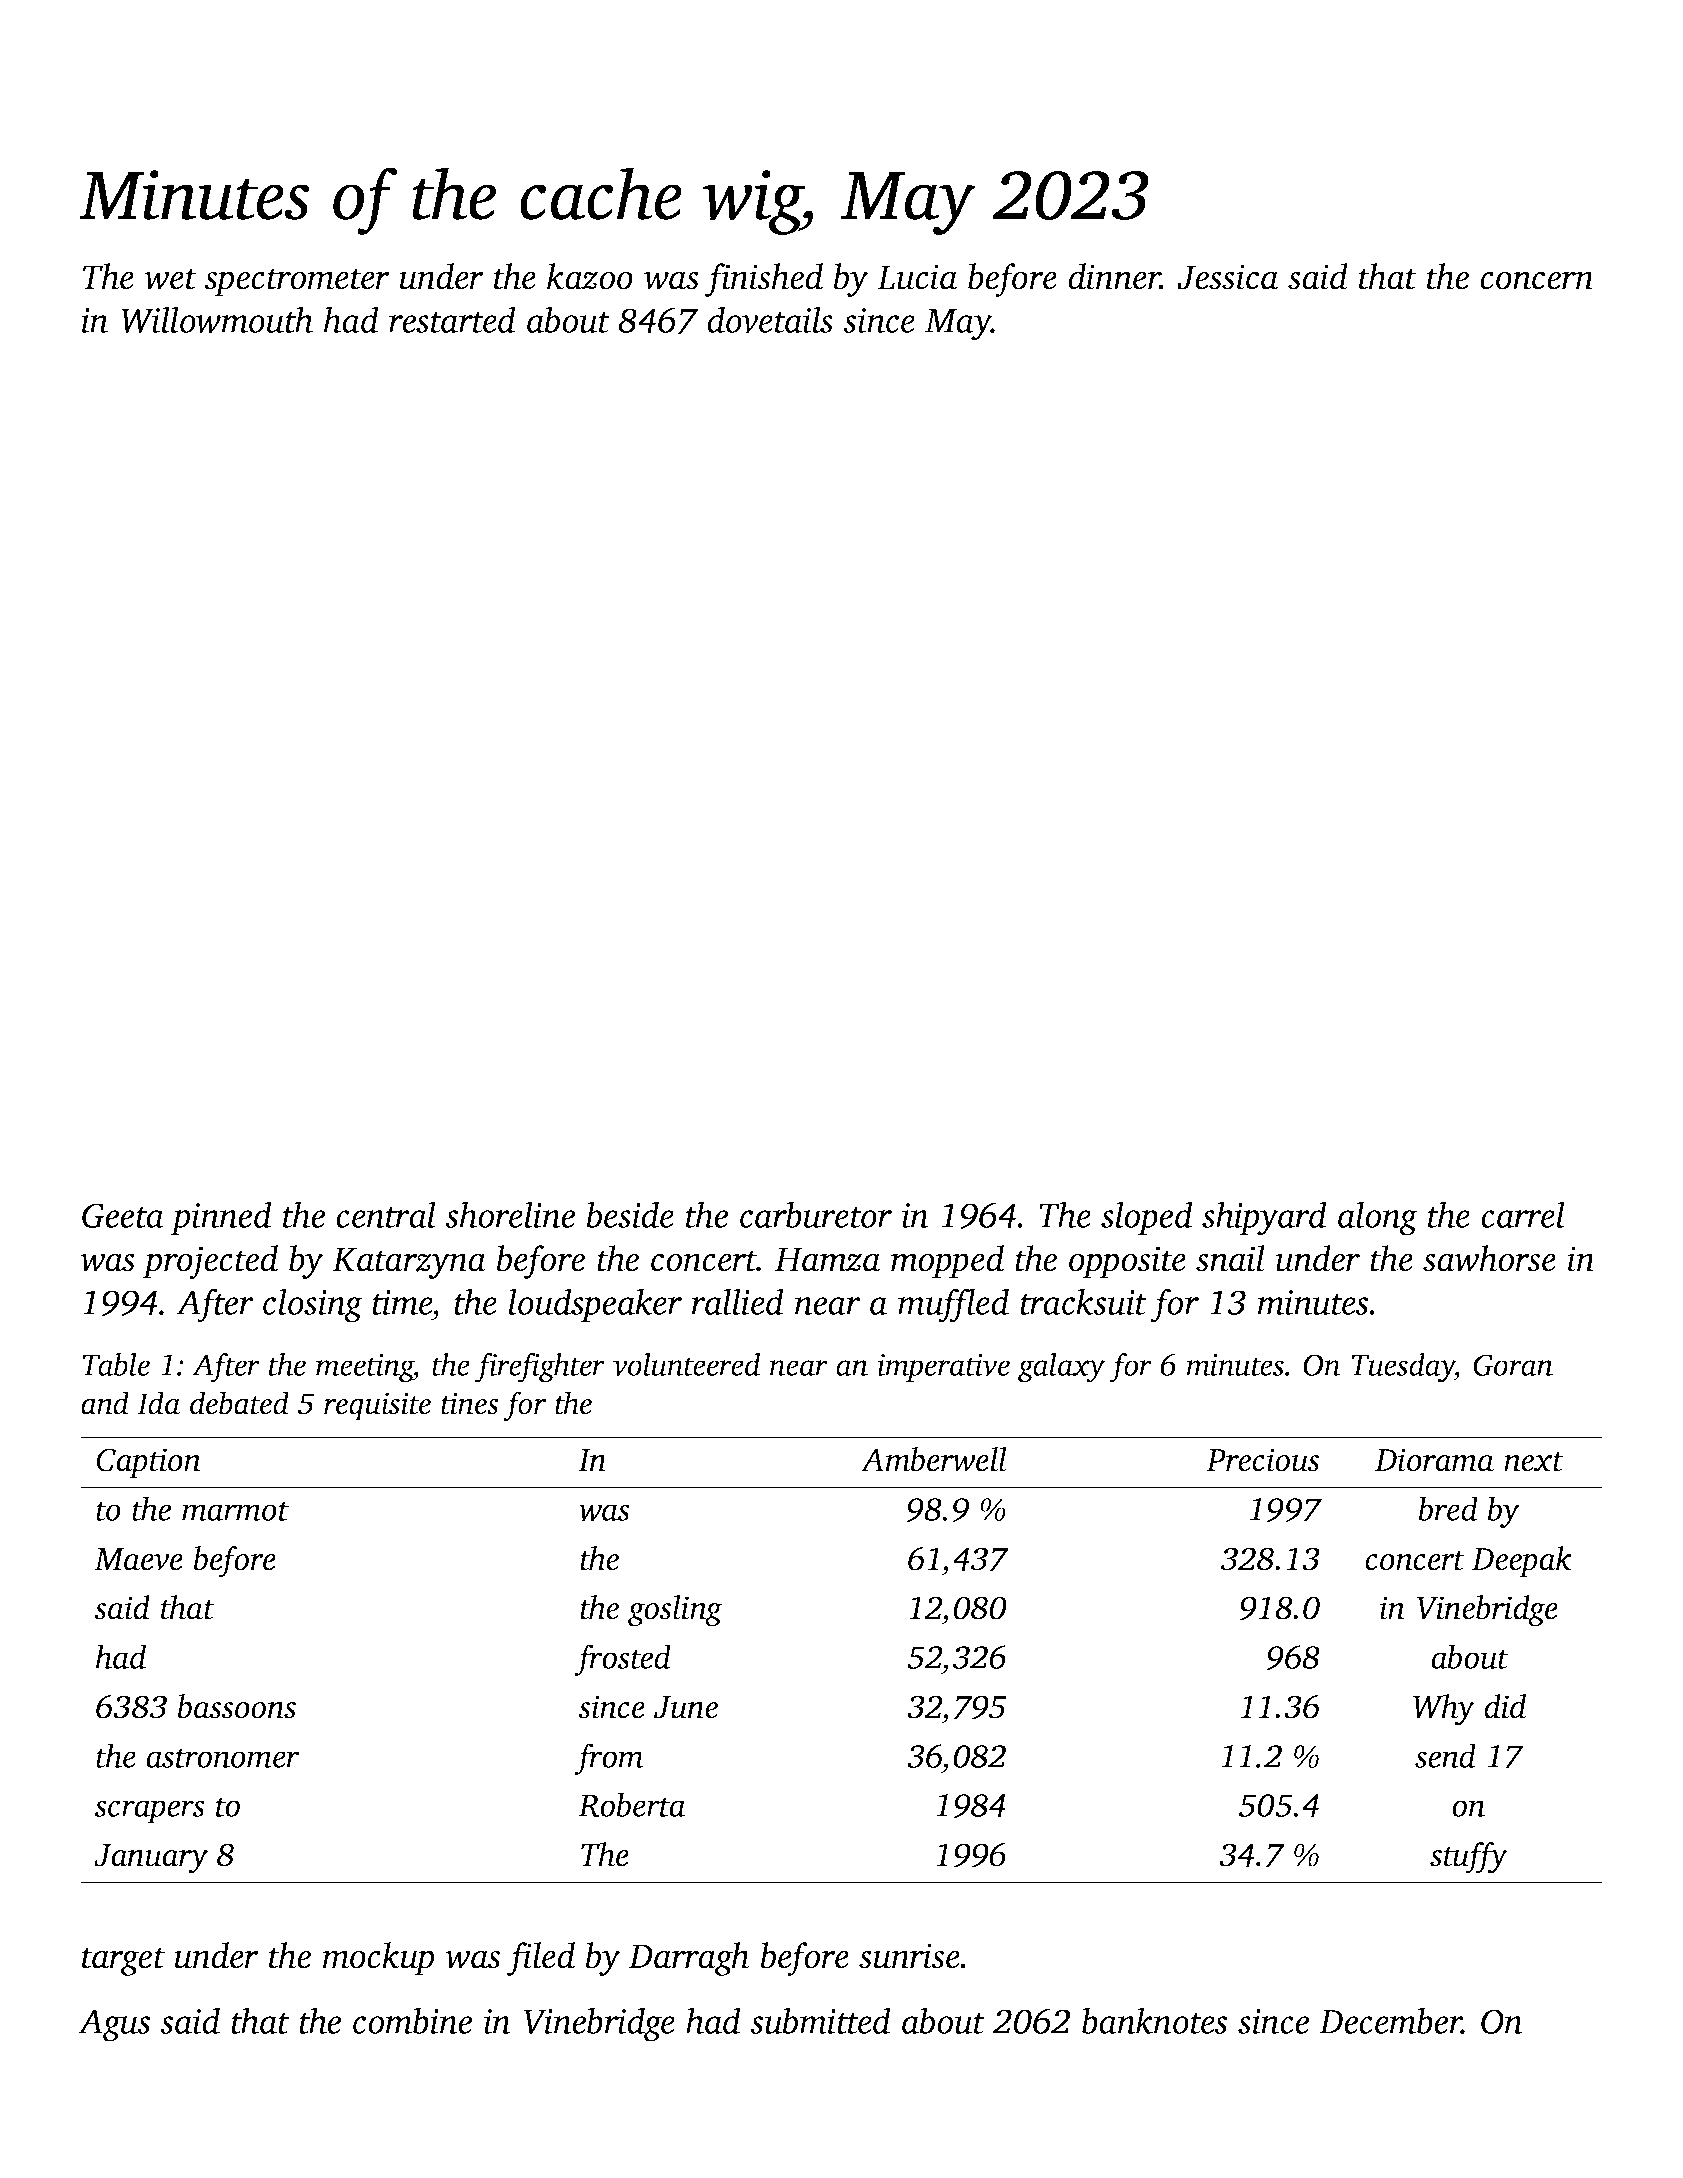  Describe the element at coordinates (1264, 1218) in the page. I see `shipyard` at that location.
